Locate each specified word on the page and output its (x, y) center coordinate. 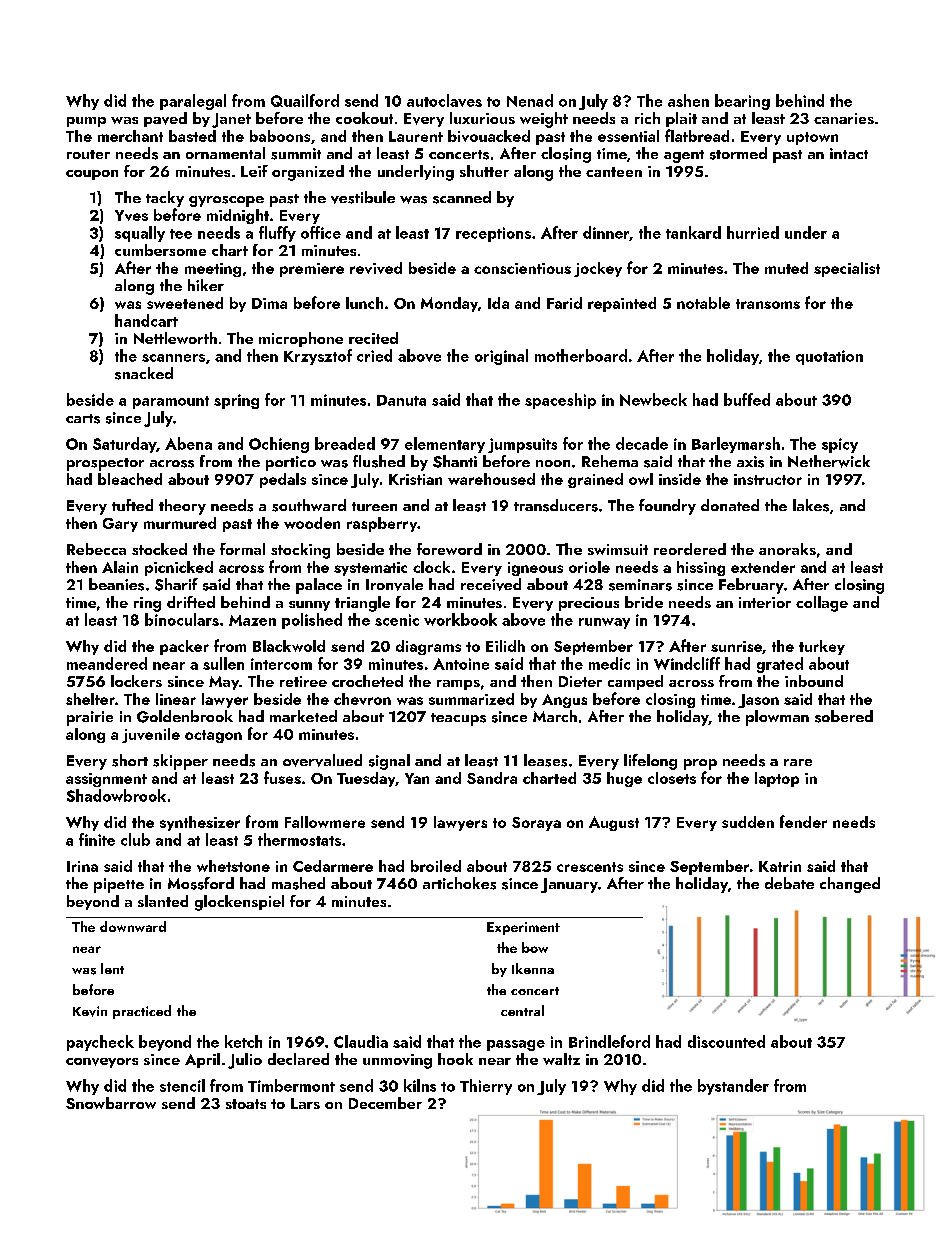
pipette (119, 885)
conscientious (522, 268)
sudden (748, 822)
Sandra (492, 778)
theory (182, 507)
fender (803, 821)
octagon (213, 736)
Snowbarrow (111, 1103)
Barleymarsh (736, 445)
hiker (206, 285)
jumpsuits (522, 445)
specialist (847, 269)
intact (849, 153)
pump (86, 122)
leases (545, 760)
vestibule (363, 197)
